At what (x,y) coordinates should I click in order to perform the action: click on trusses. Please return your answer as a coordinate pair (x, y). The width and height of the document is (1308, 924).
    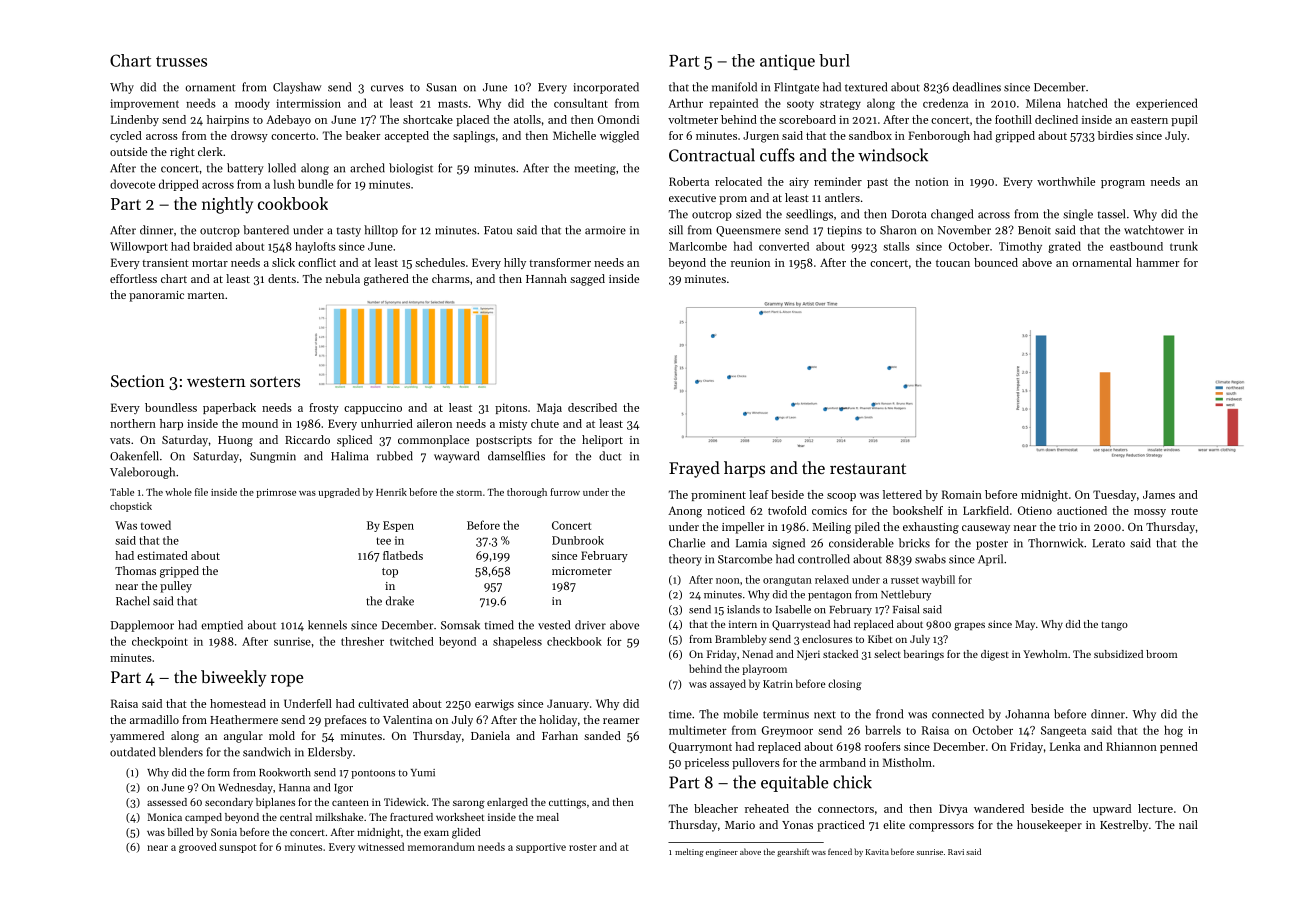
    Looking at the image, I should click on (181, 61).
